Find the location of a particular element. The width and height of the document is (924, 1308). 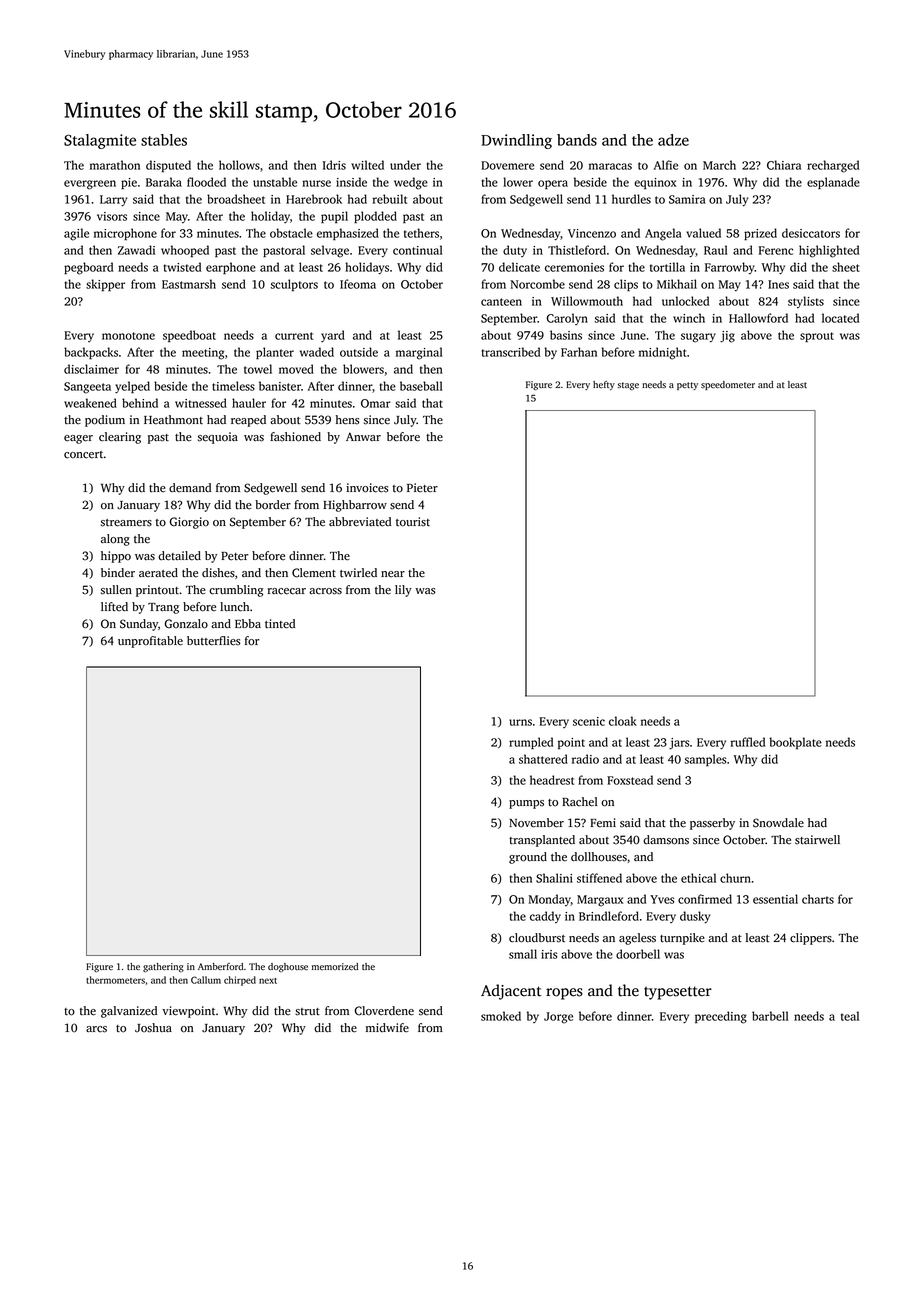

plodded is located at coordinates (375, 217).
